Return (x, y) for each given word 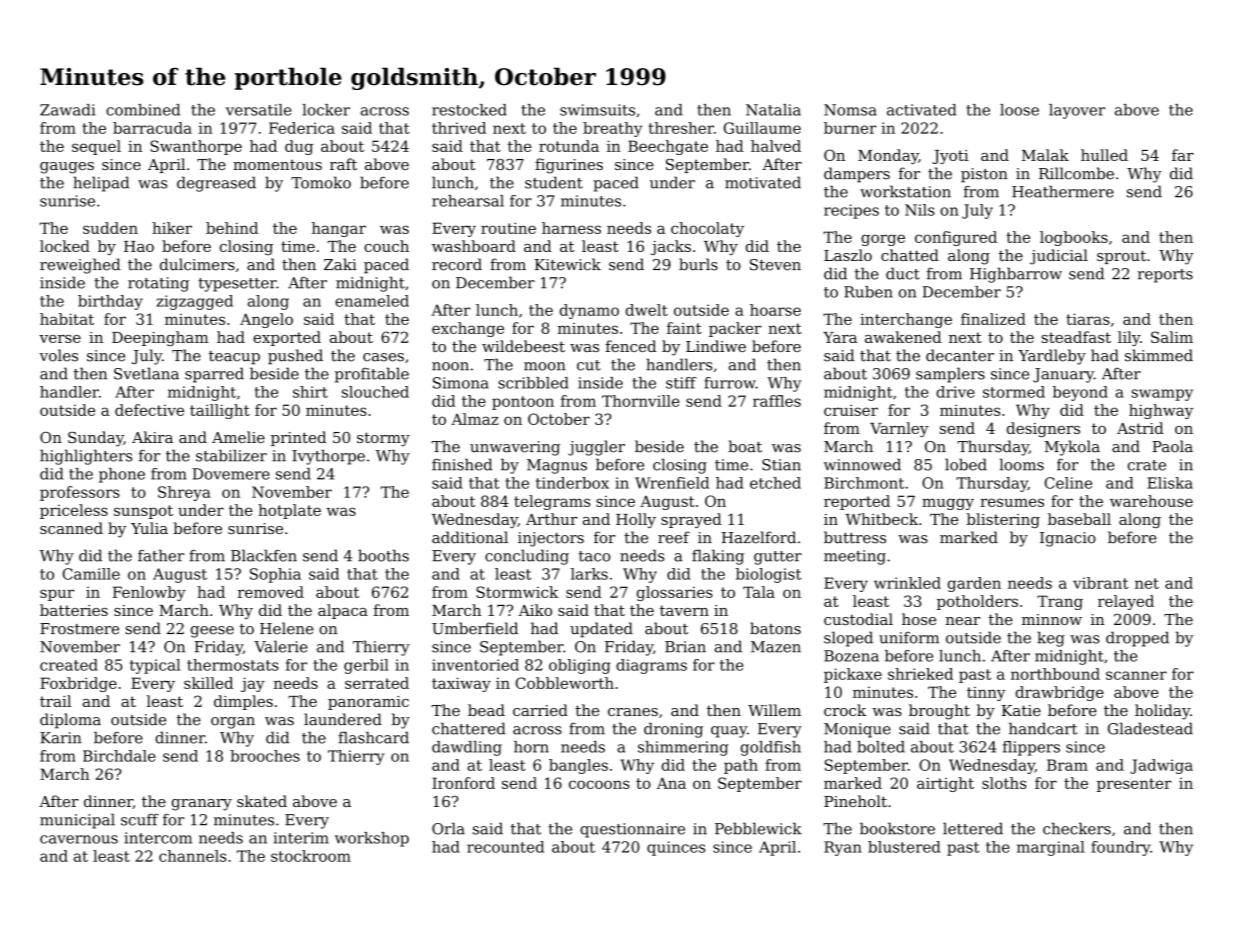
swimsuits (597, 110)
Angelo (266, 320)
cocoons (599, 784)
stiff (681, 383)
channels (192, 856)
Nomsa (850, 110)
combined (143, 110)
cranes (633, 712)
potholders (977, 602)
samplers (950, 375)
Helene (287, 628)
